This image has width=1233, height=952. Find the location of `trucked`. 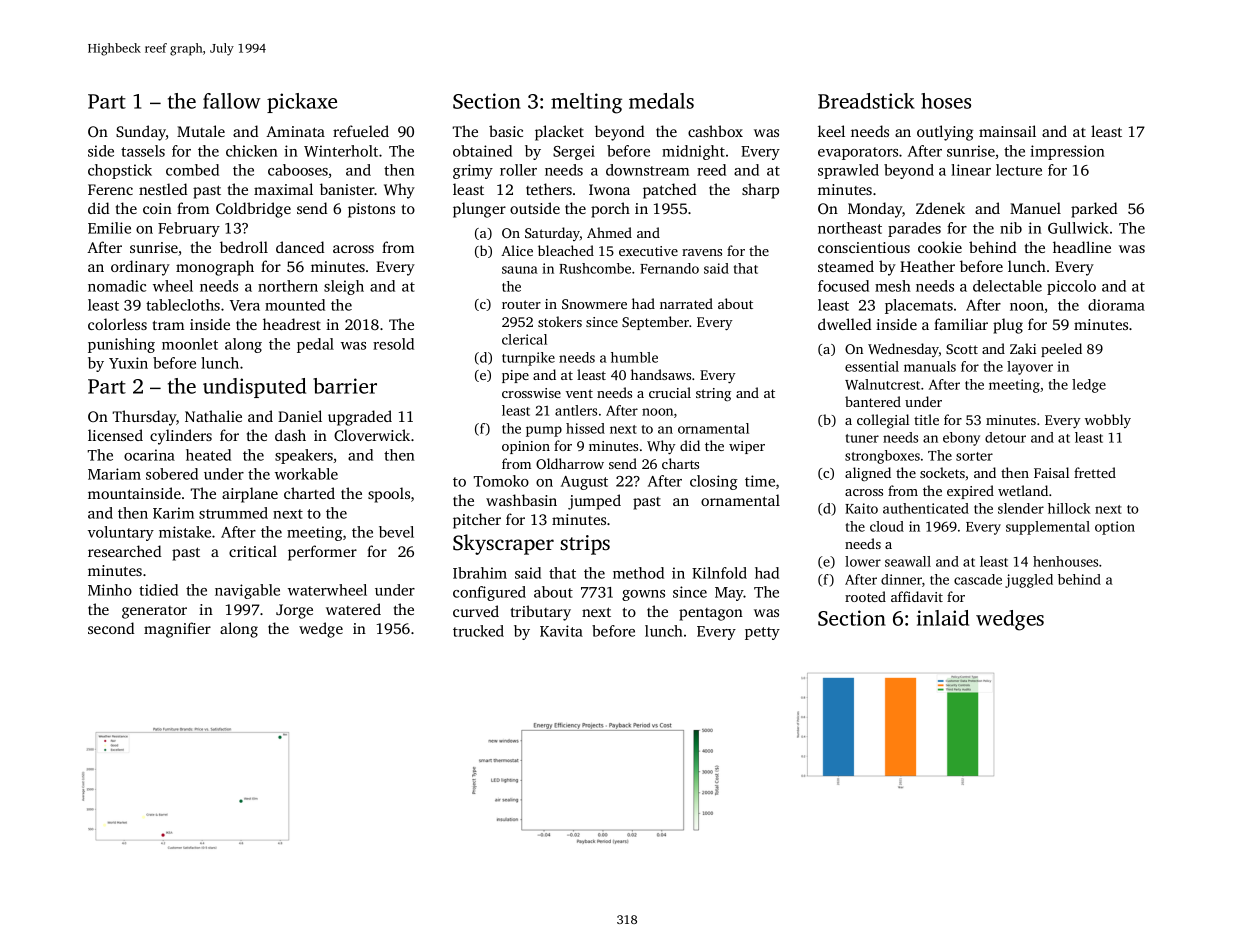

trucked is located at coordinates (478, 631).
